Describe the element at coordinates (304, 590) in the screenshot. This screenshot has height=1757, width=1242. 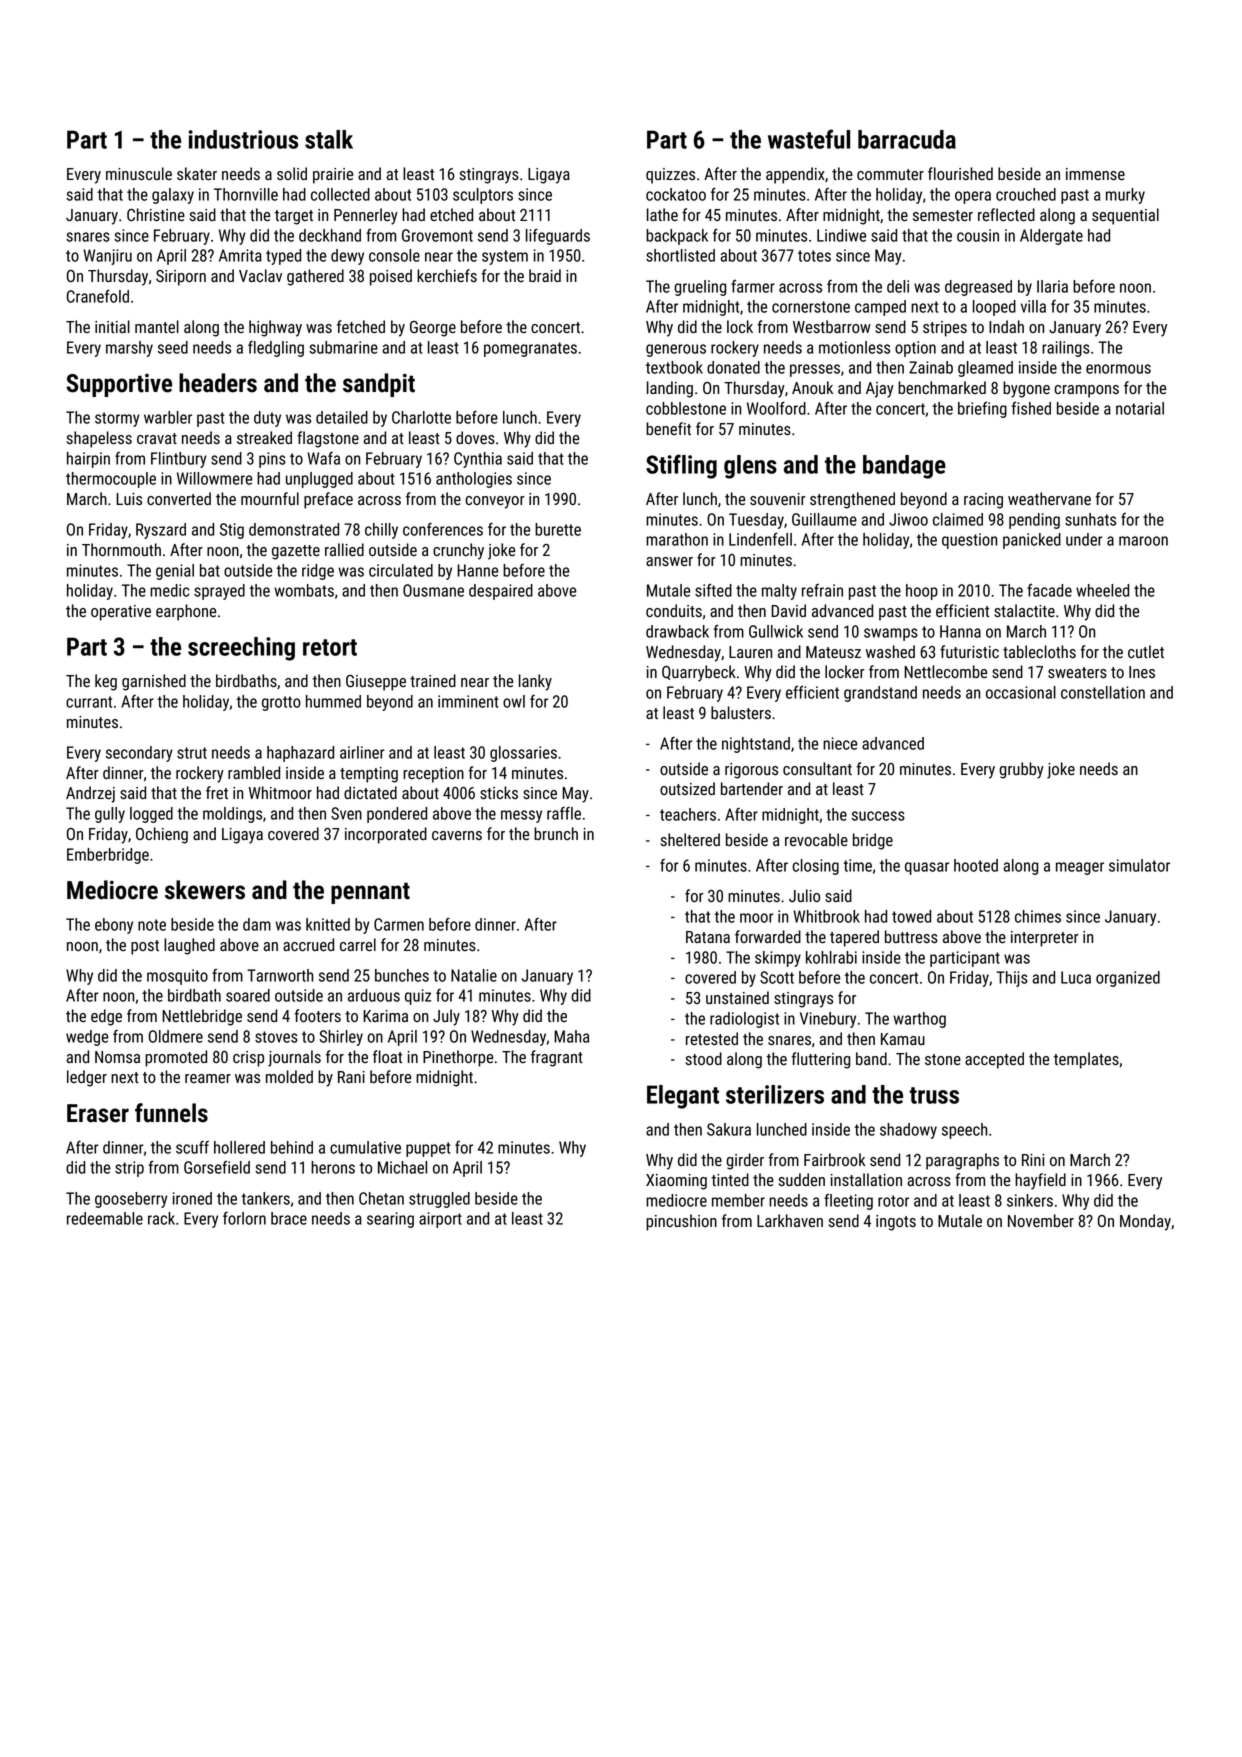
I see `wombats` at that location.
